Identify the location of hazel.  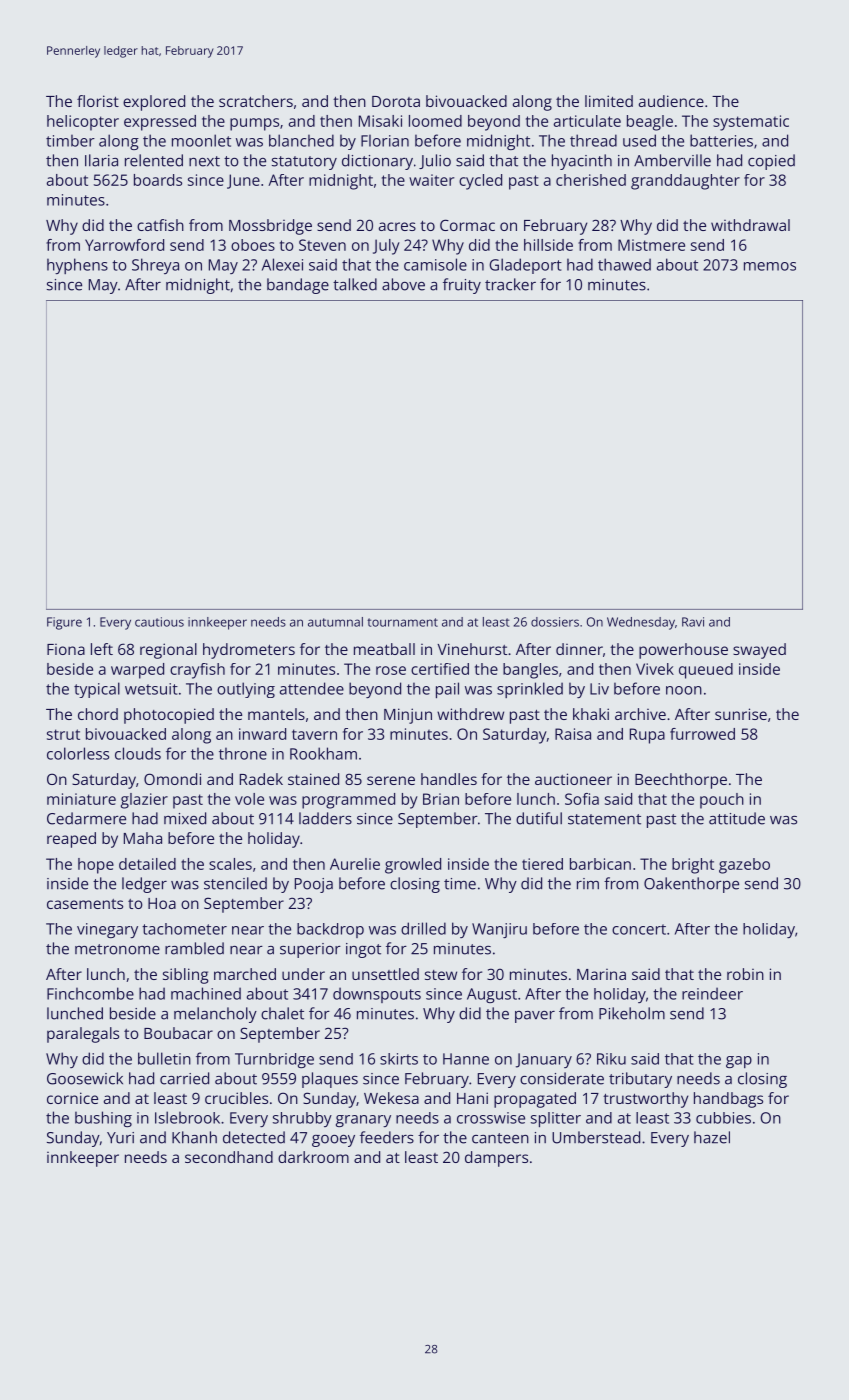
(712, 1137).
